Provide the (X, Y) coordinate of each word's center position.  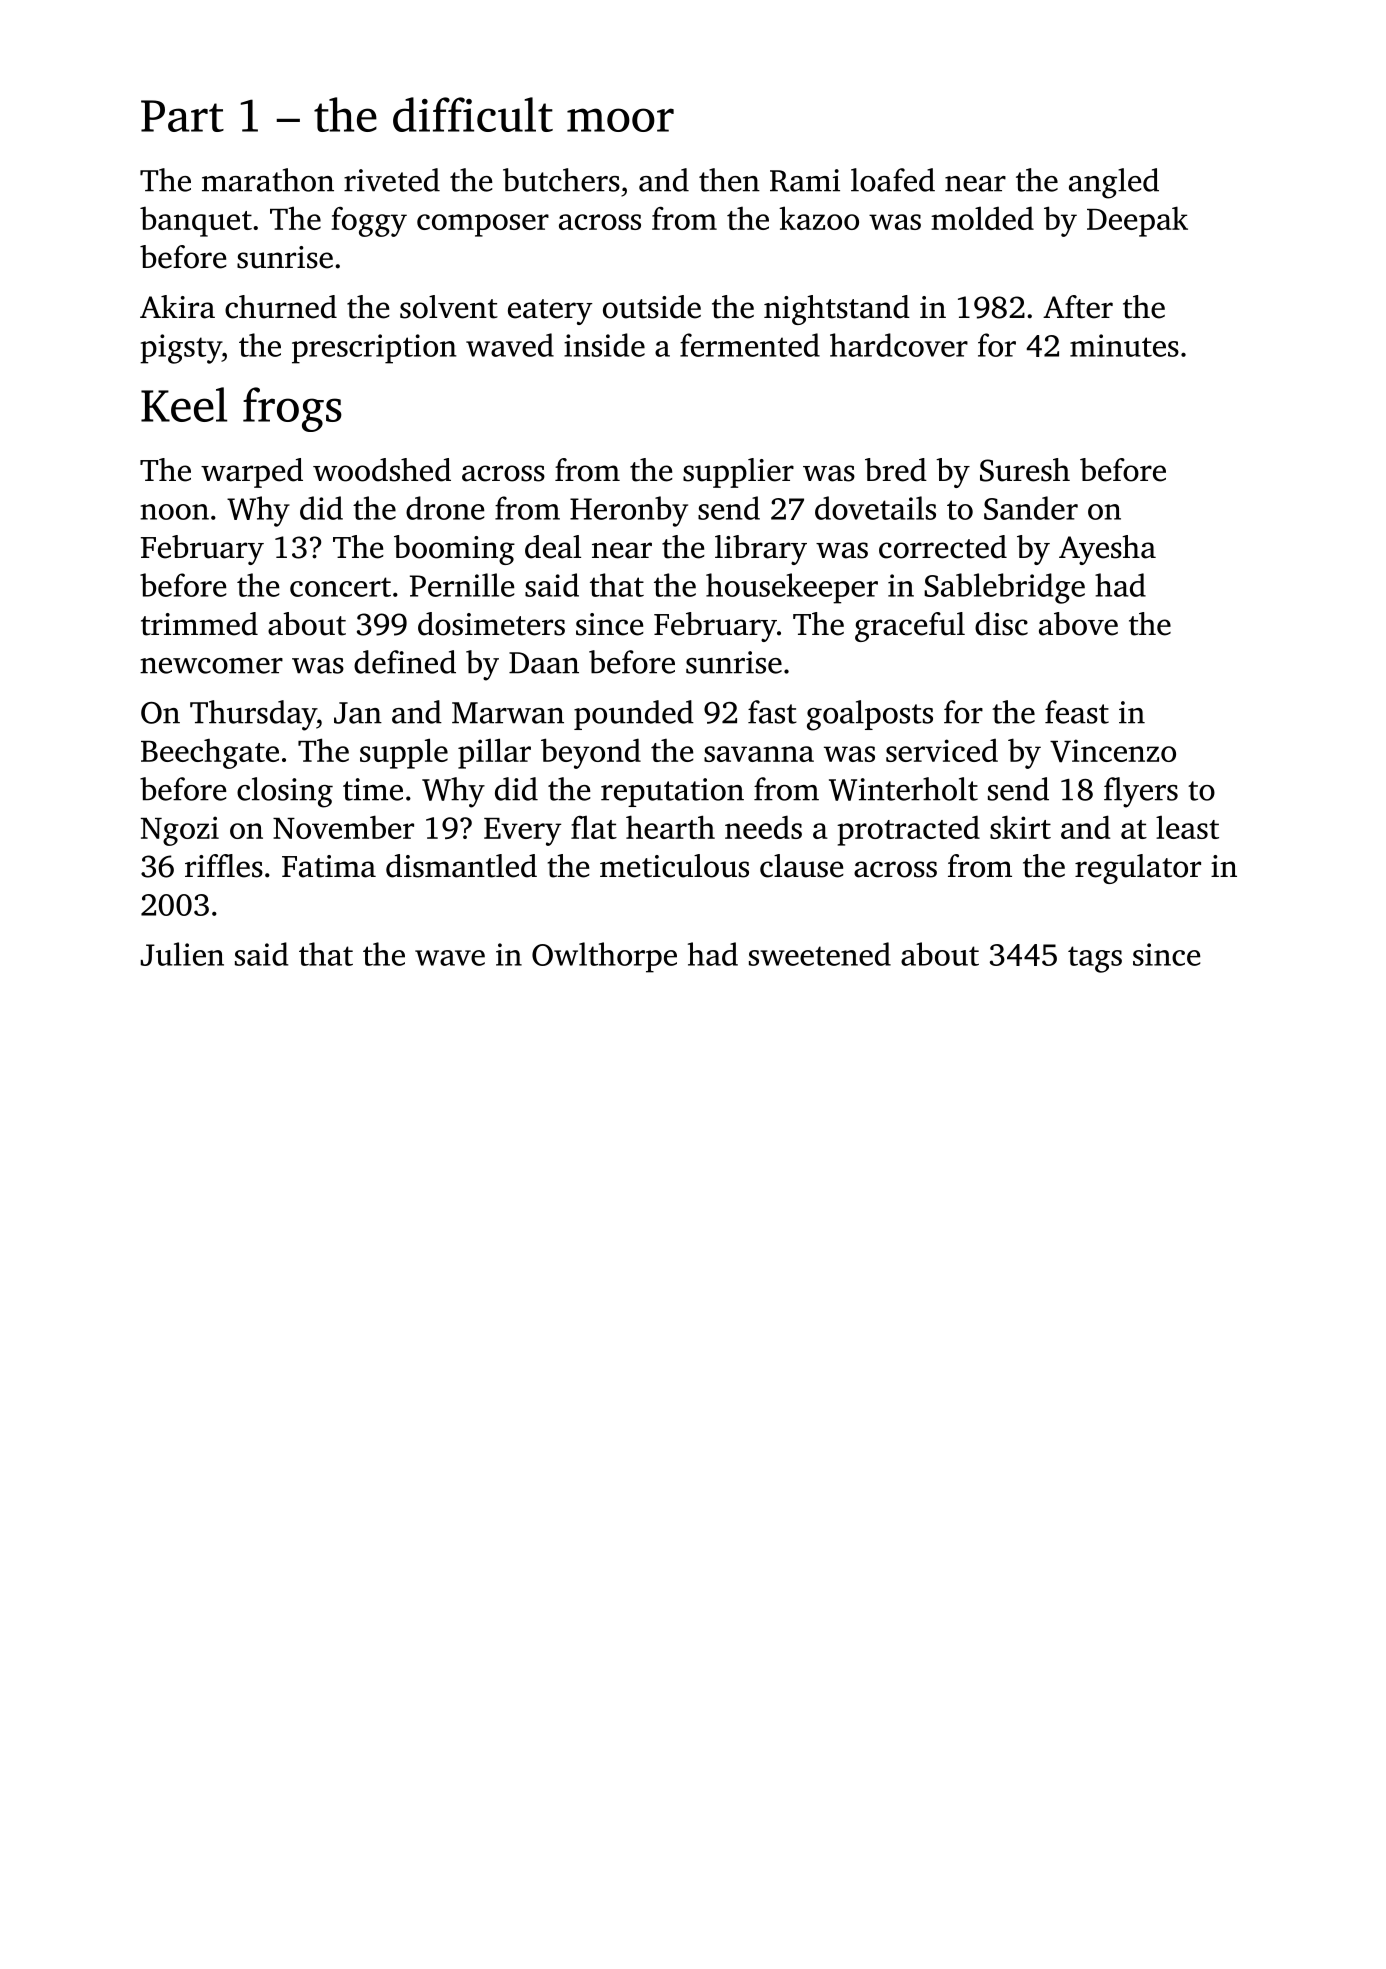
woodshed (382, 470)
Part (182, 116)
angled (1114, 183)
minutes (1124, 345)
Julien (182, 954)
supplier (738, 473)
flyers (1141, 792)
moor (620, 120)
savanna (759, 754)
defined (405, 662)
